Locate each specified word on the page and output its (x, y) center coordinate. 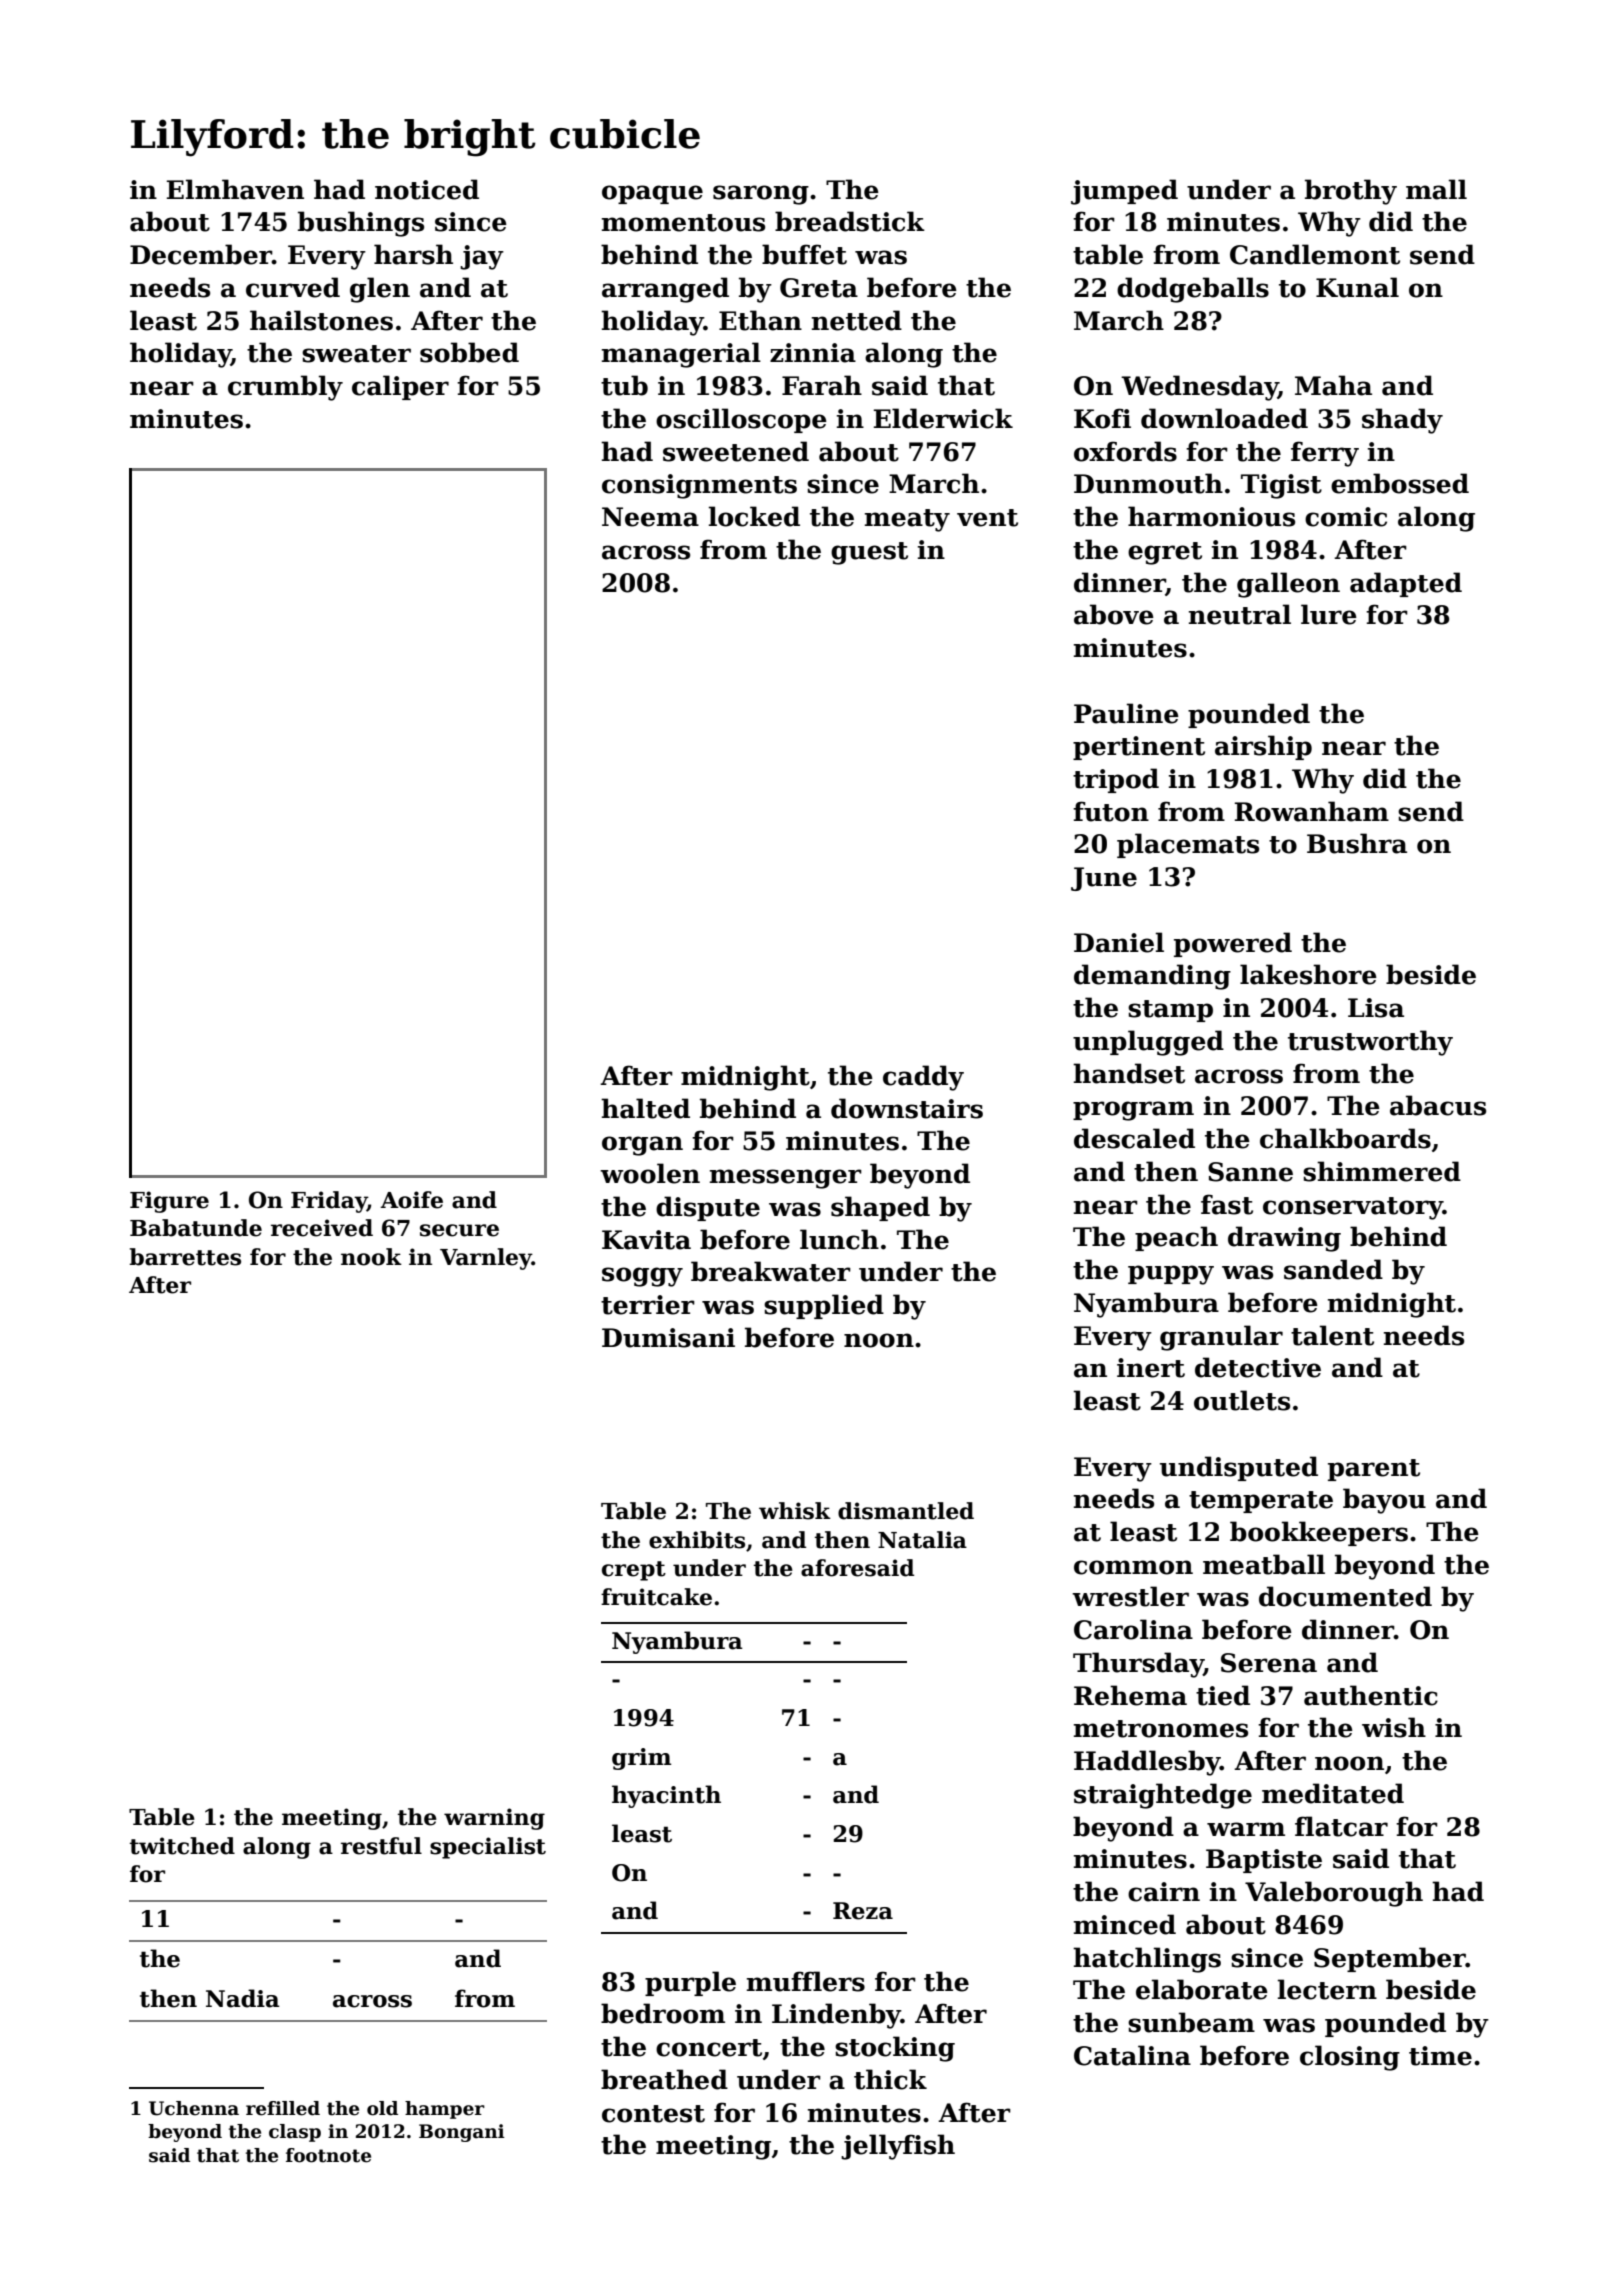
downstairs (907, 1108)
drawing (1284, 1239)
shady (1402, 421)
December (201, 254)
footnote (328, 2155)
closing (1350, 2058)
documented (1345, 1596)
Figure (169, 1202)
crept (634, 1571)
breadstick (850, 221)
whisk (795, 1511)
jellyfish (898, 2147)
